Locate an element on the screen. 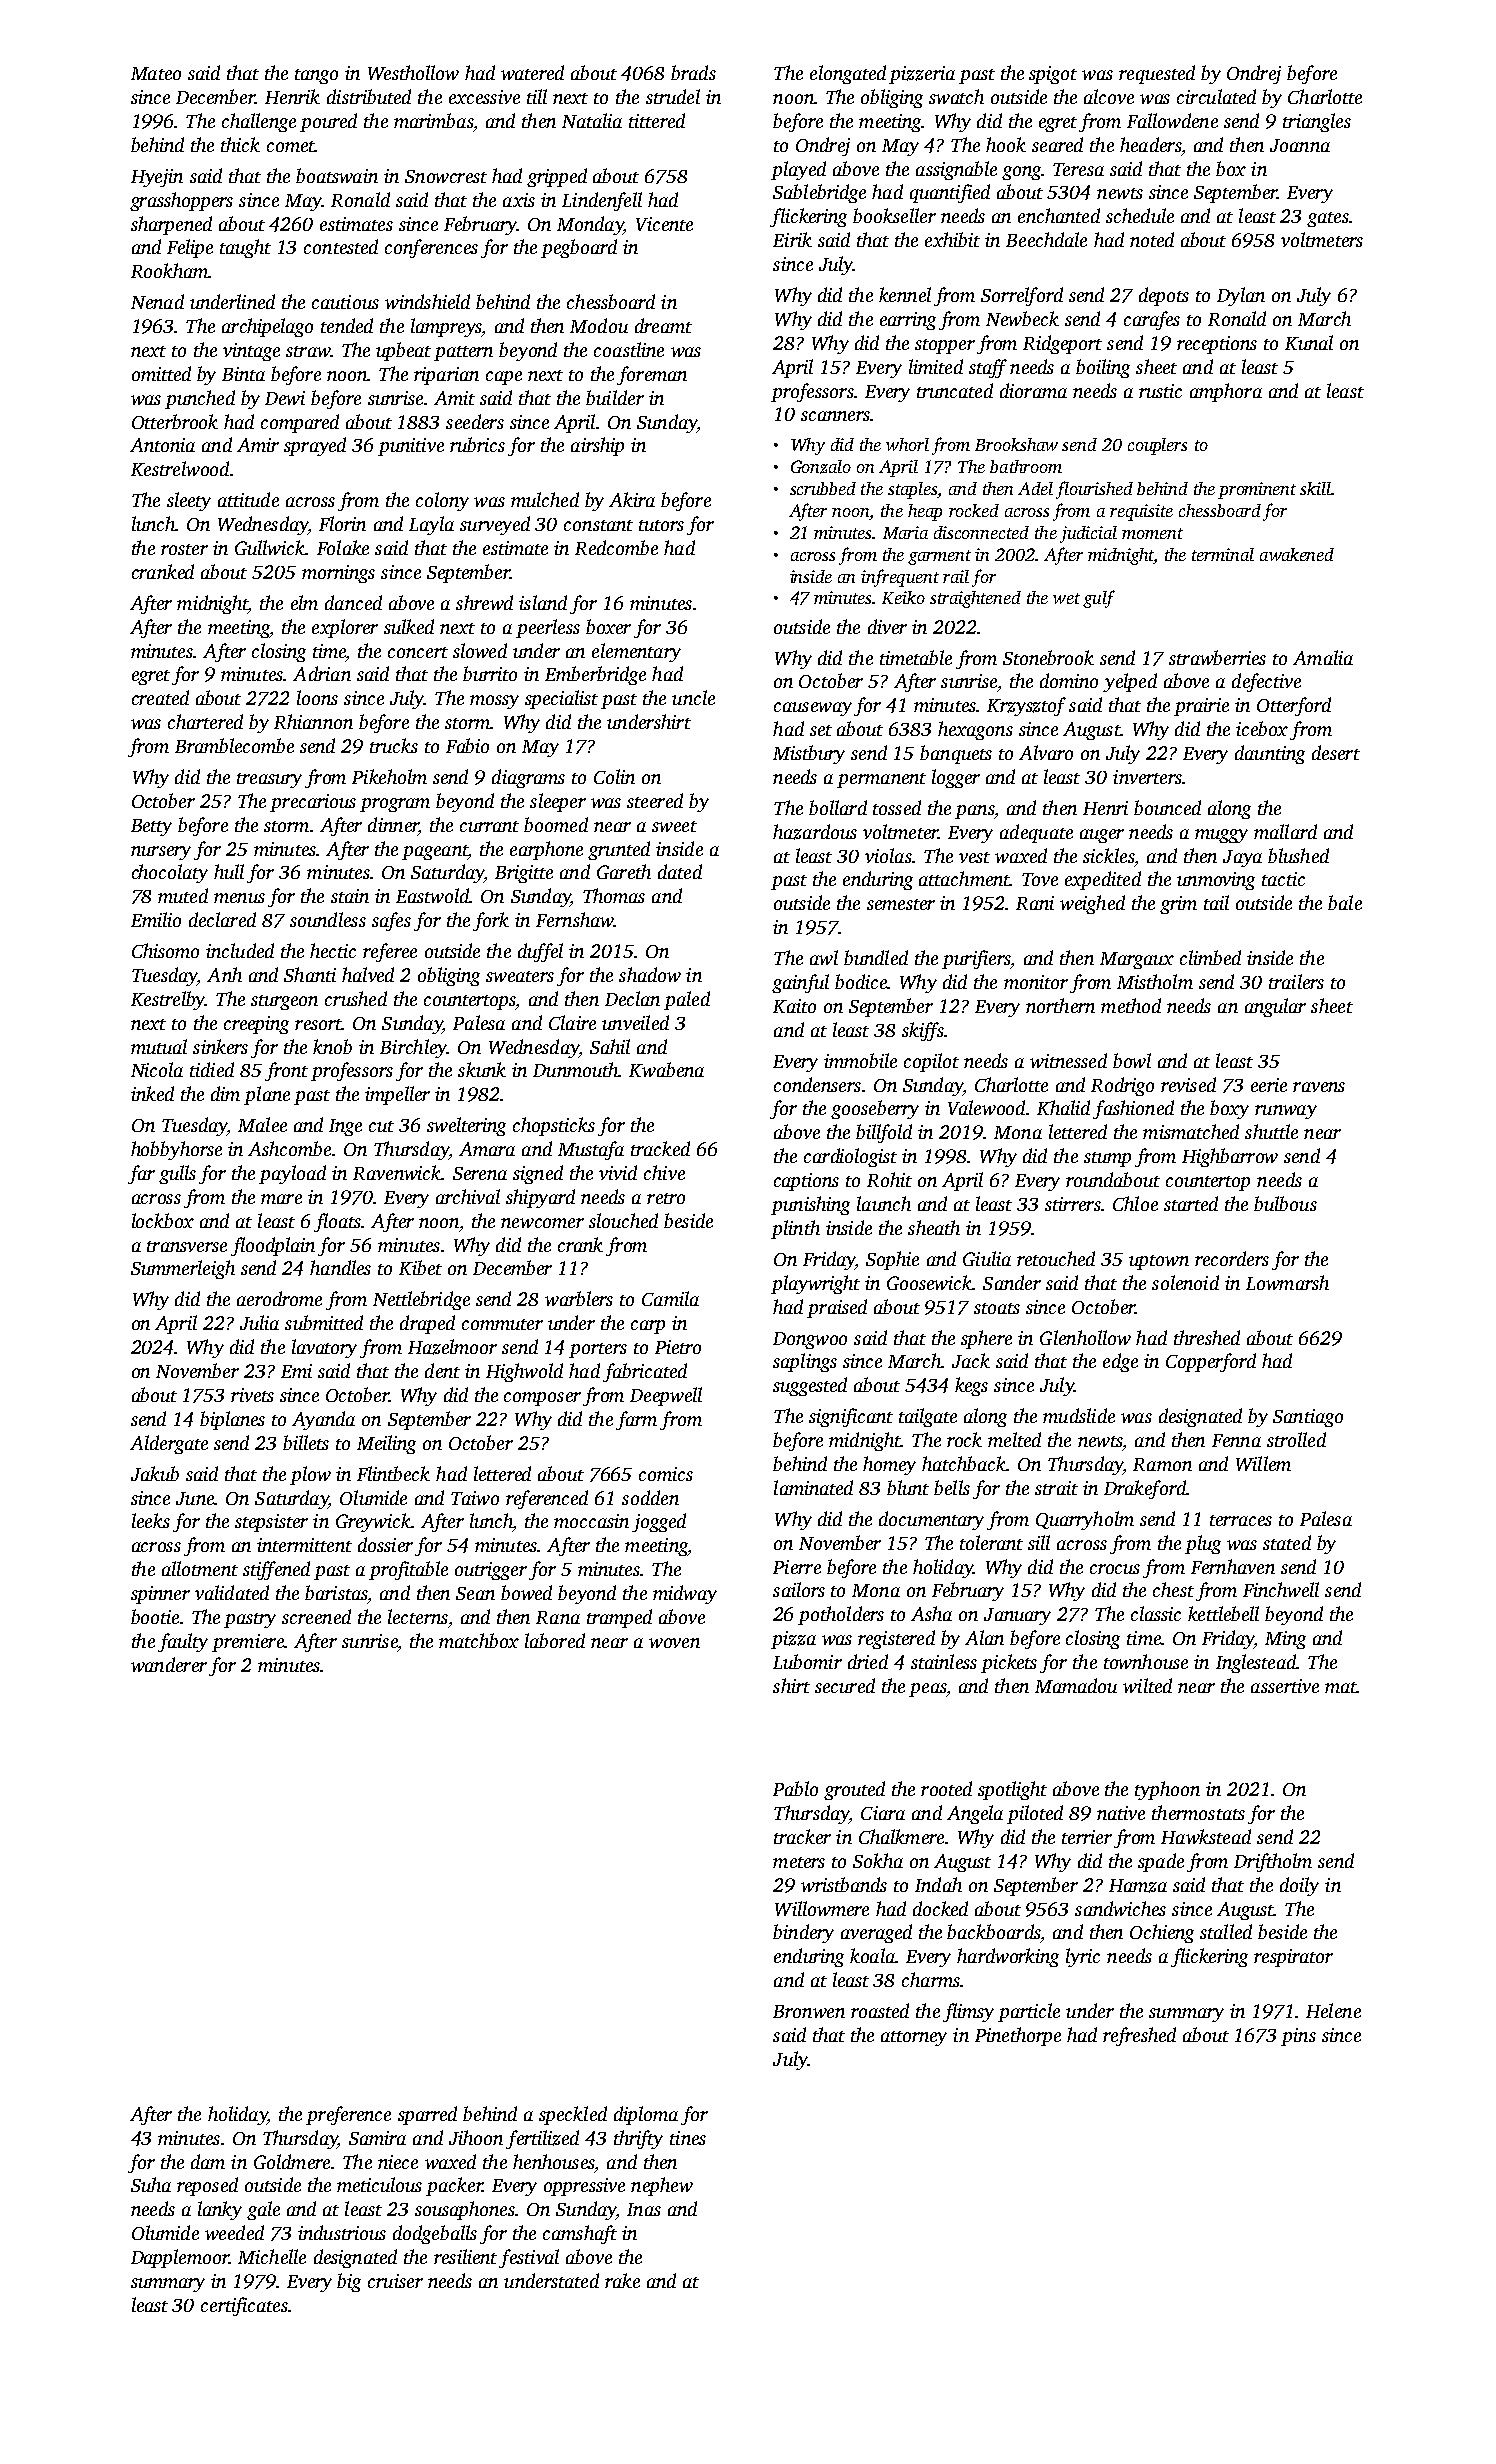  Nenad is located at coordinates (157, 301).
